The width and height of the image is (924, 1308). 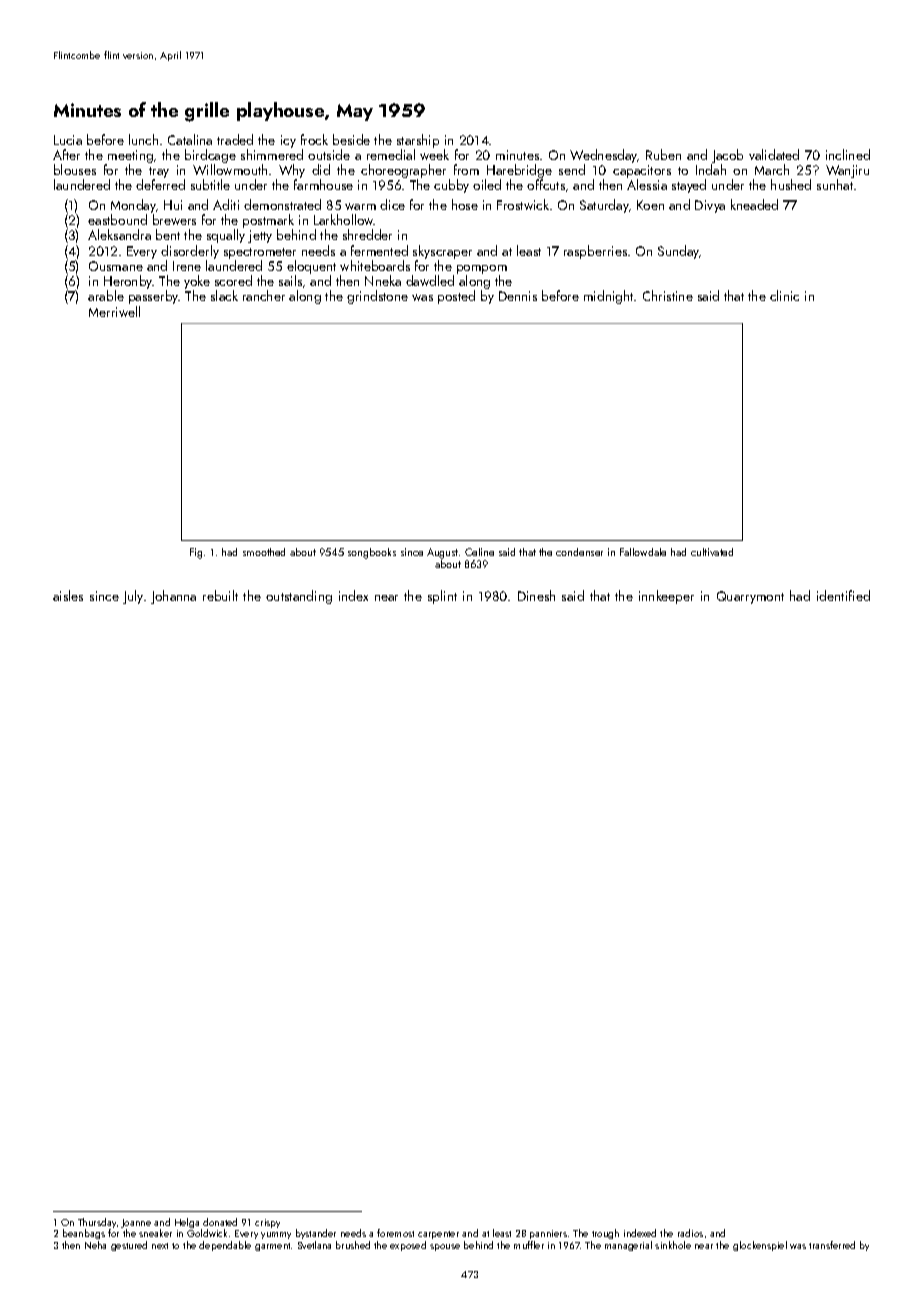 What do you see at coordinates (299, 597) in the image?
I see `outstanding` at bounding box center [299, 597].
